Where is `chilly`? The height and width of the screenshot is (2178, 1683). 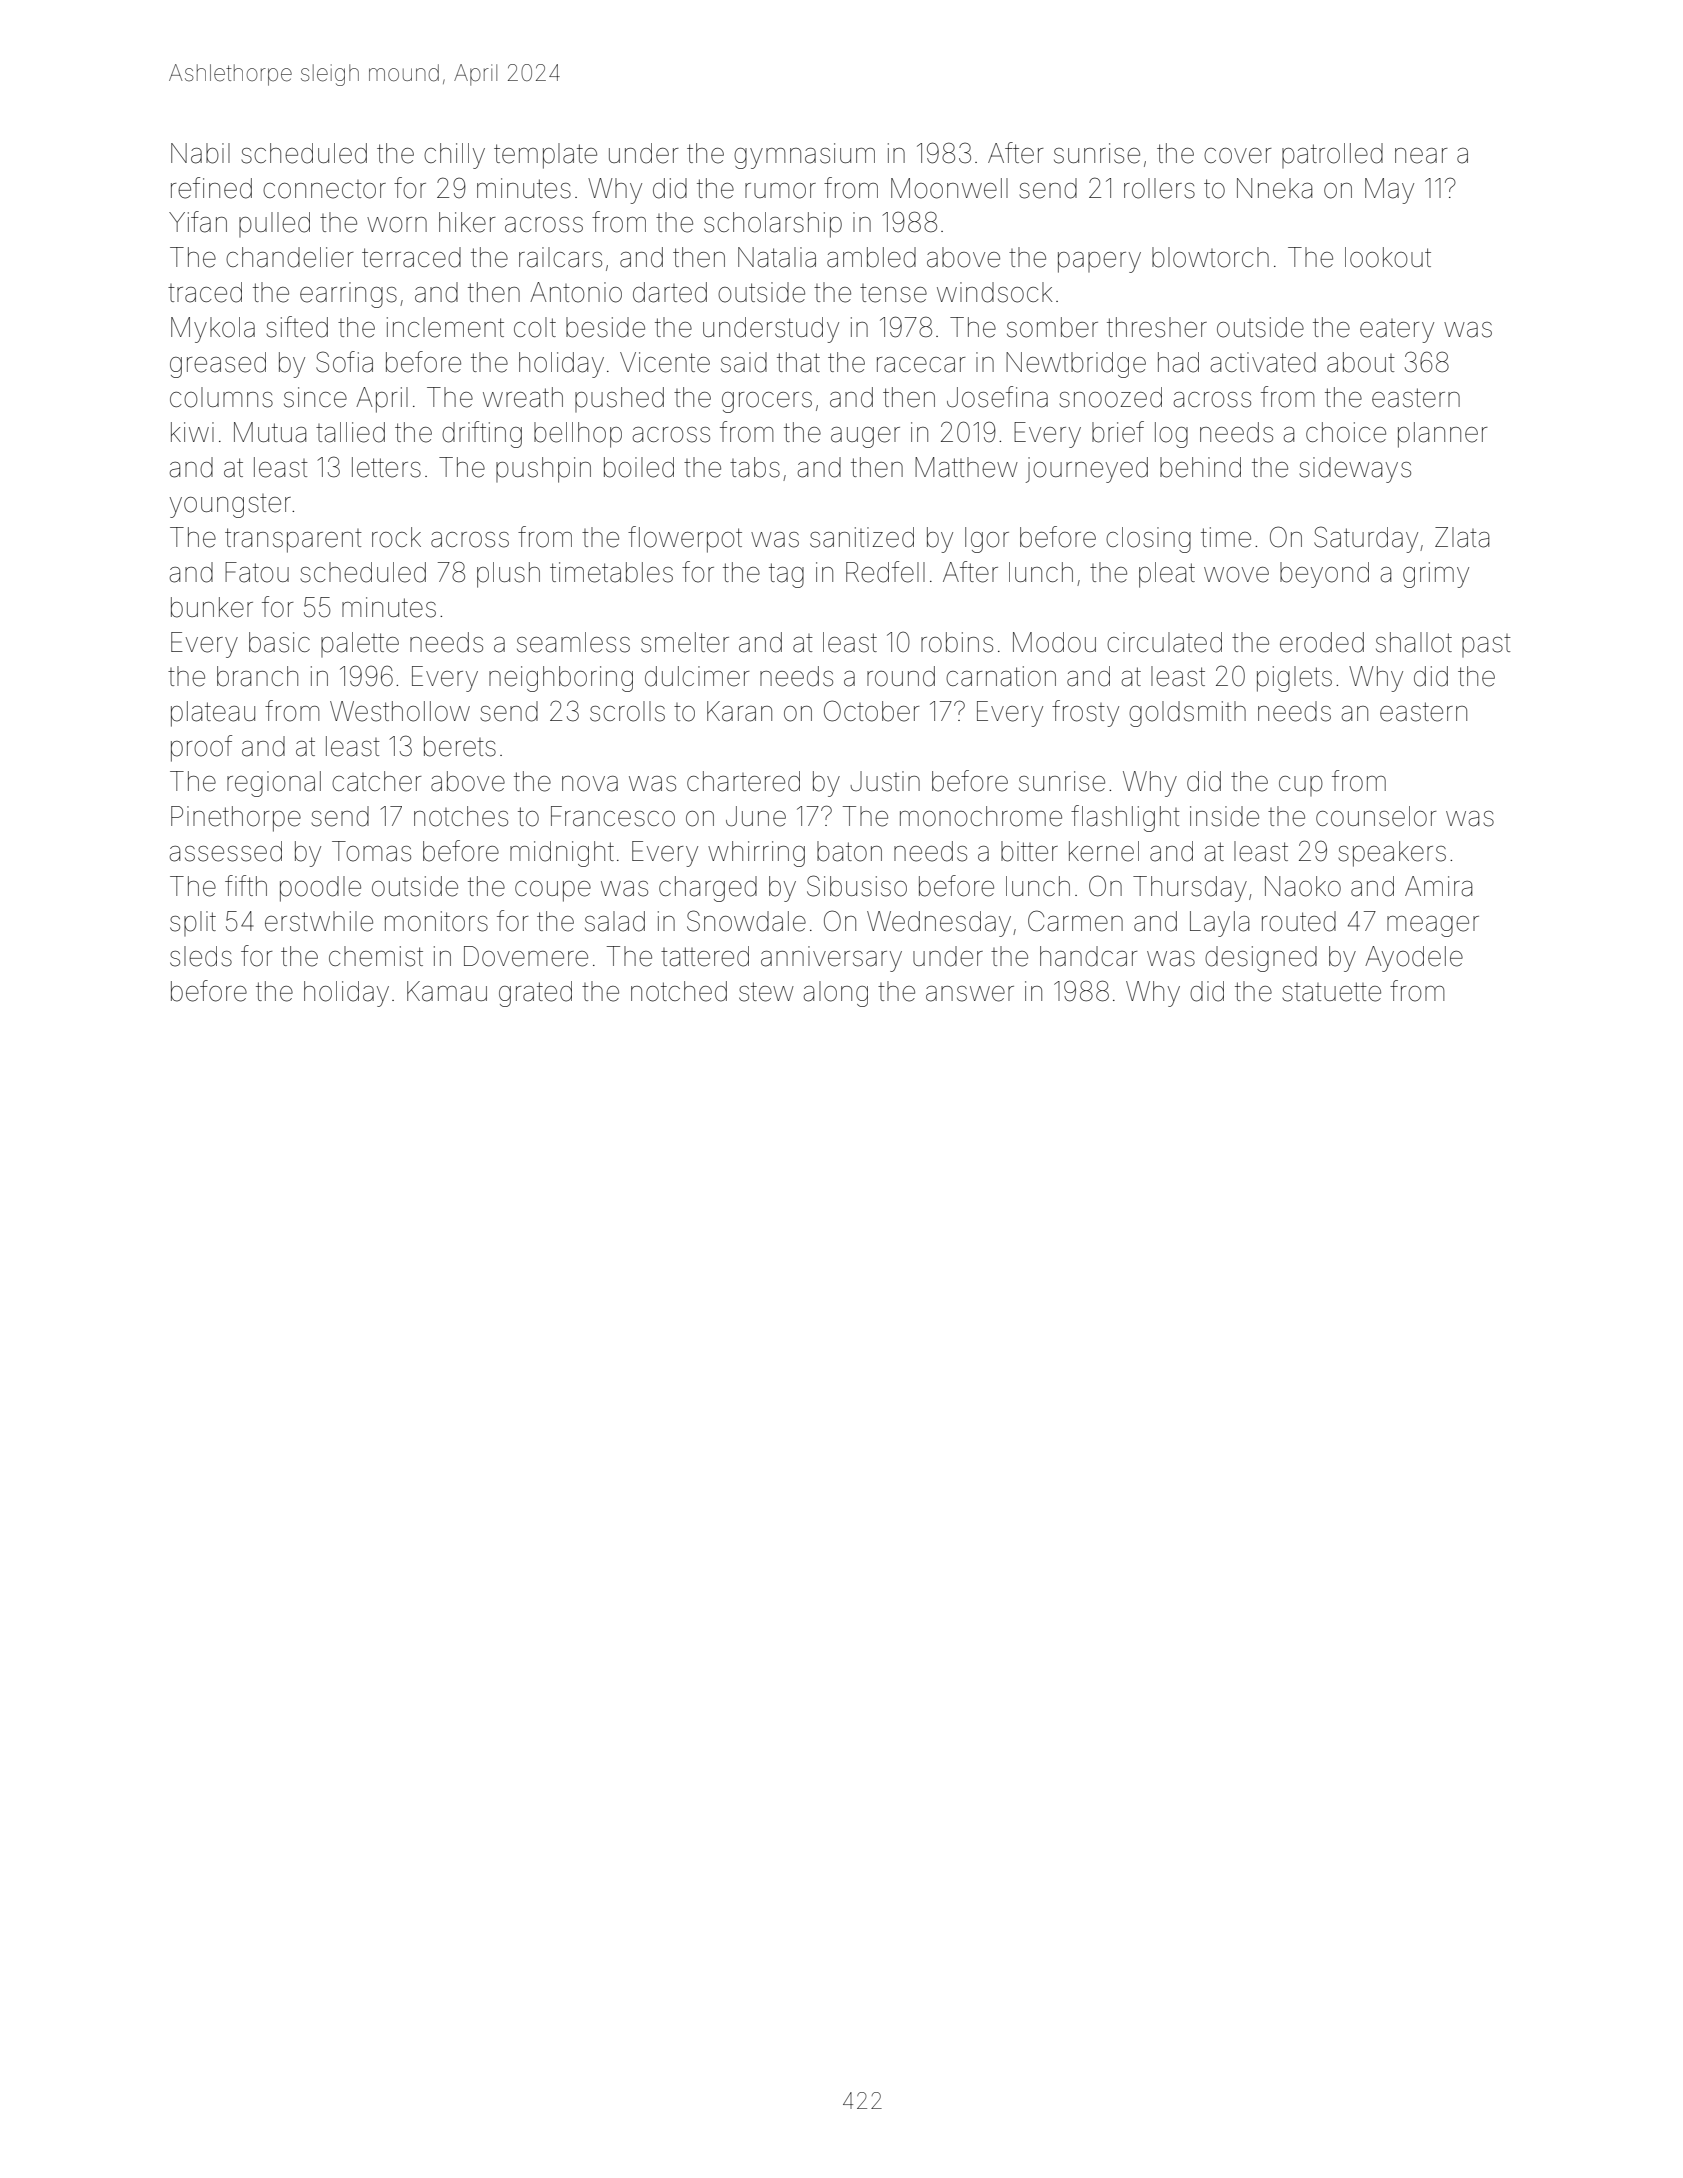
chilly is located at coordinates (454, 156).
